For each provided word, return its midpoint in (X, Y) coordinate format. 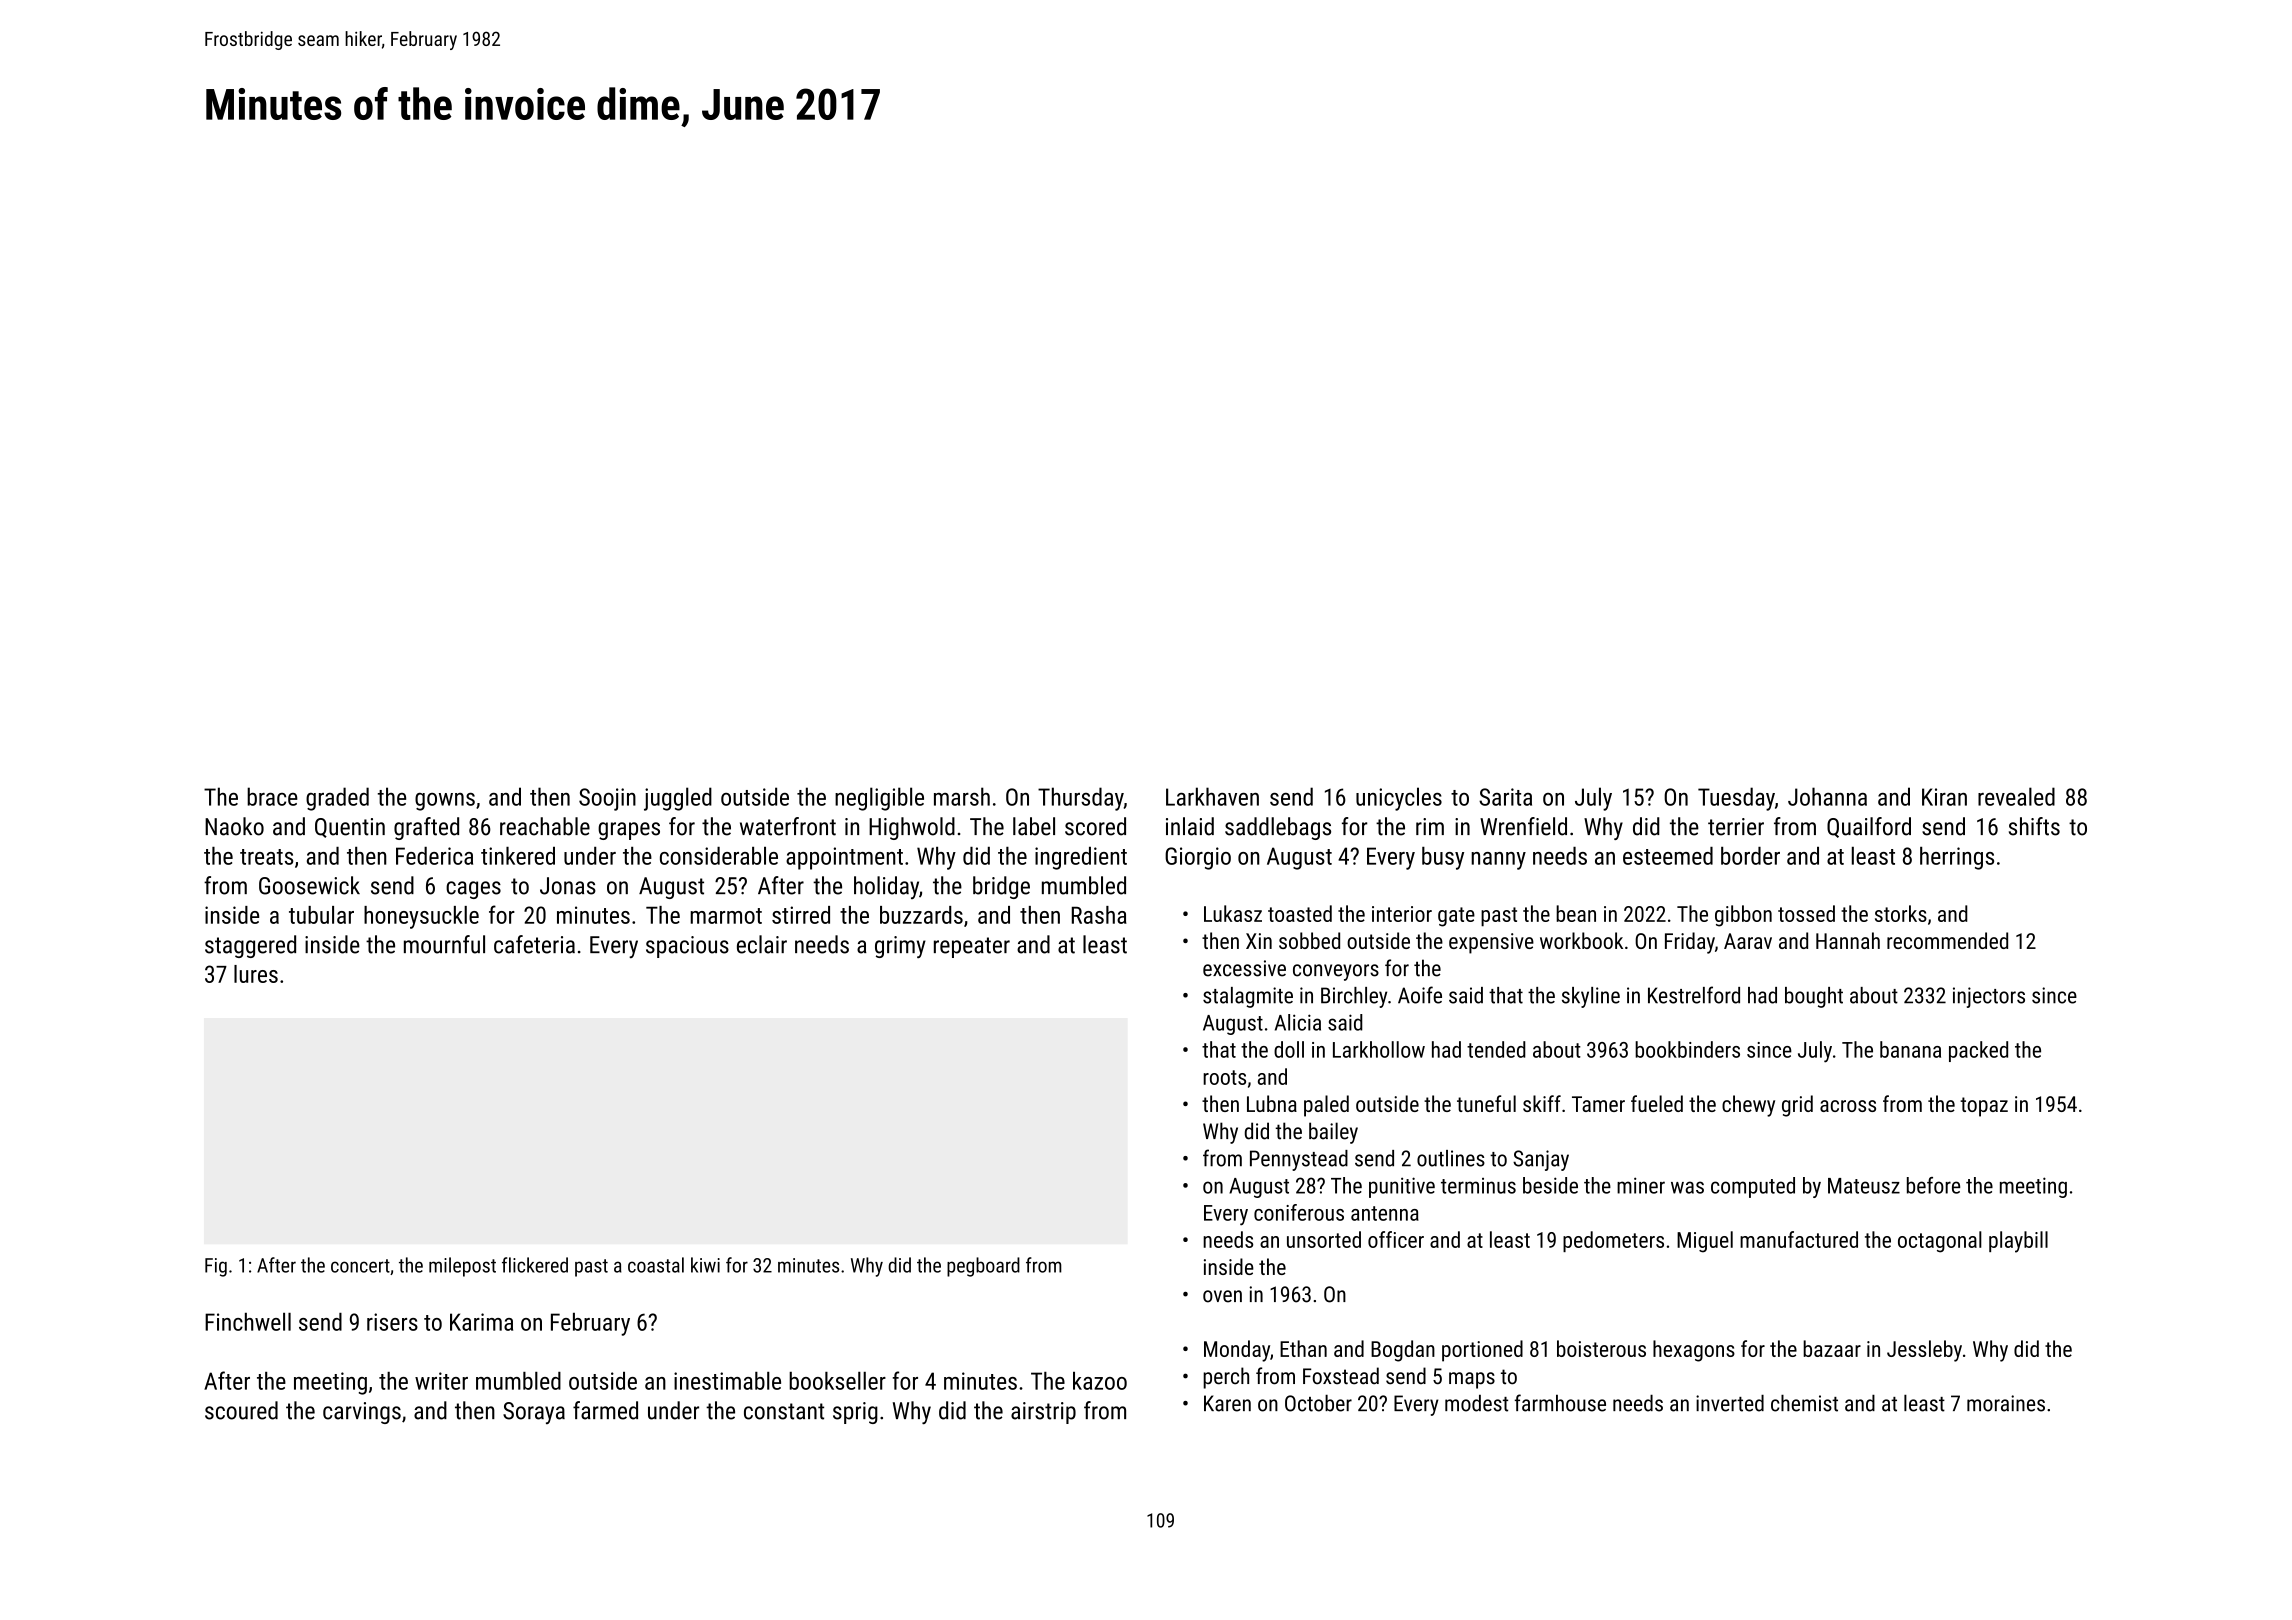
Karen (1227, 1403)
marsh (962, 796)
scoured (241, 1410)
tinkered (518, 856)
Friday (1690, 943)
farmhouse (1560, 1403)
